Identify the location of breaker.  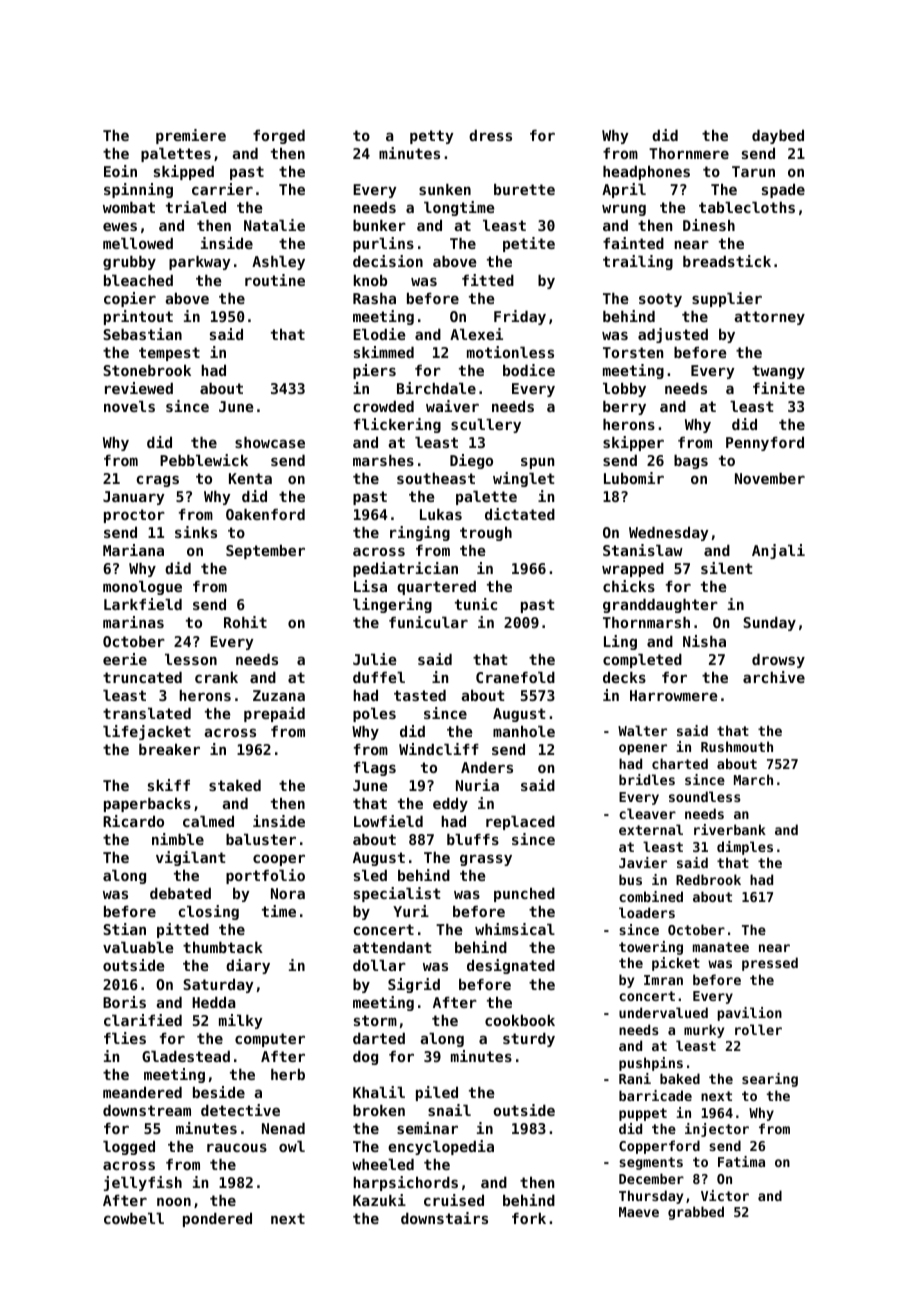
(169, 749).
